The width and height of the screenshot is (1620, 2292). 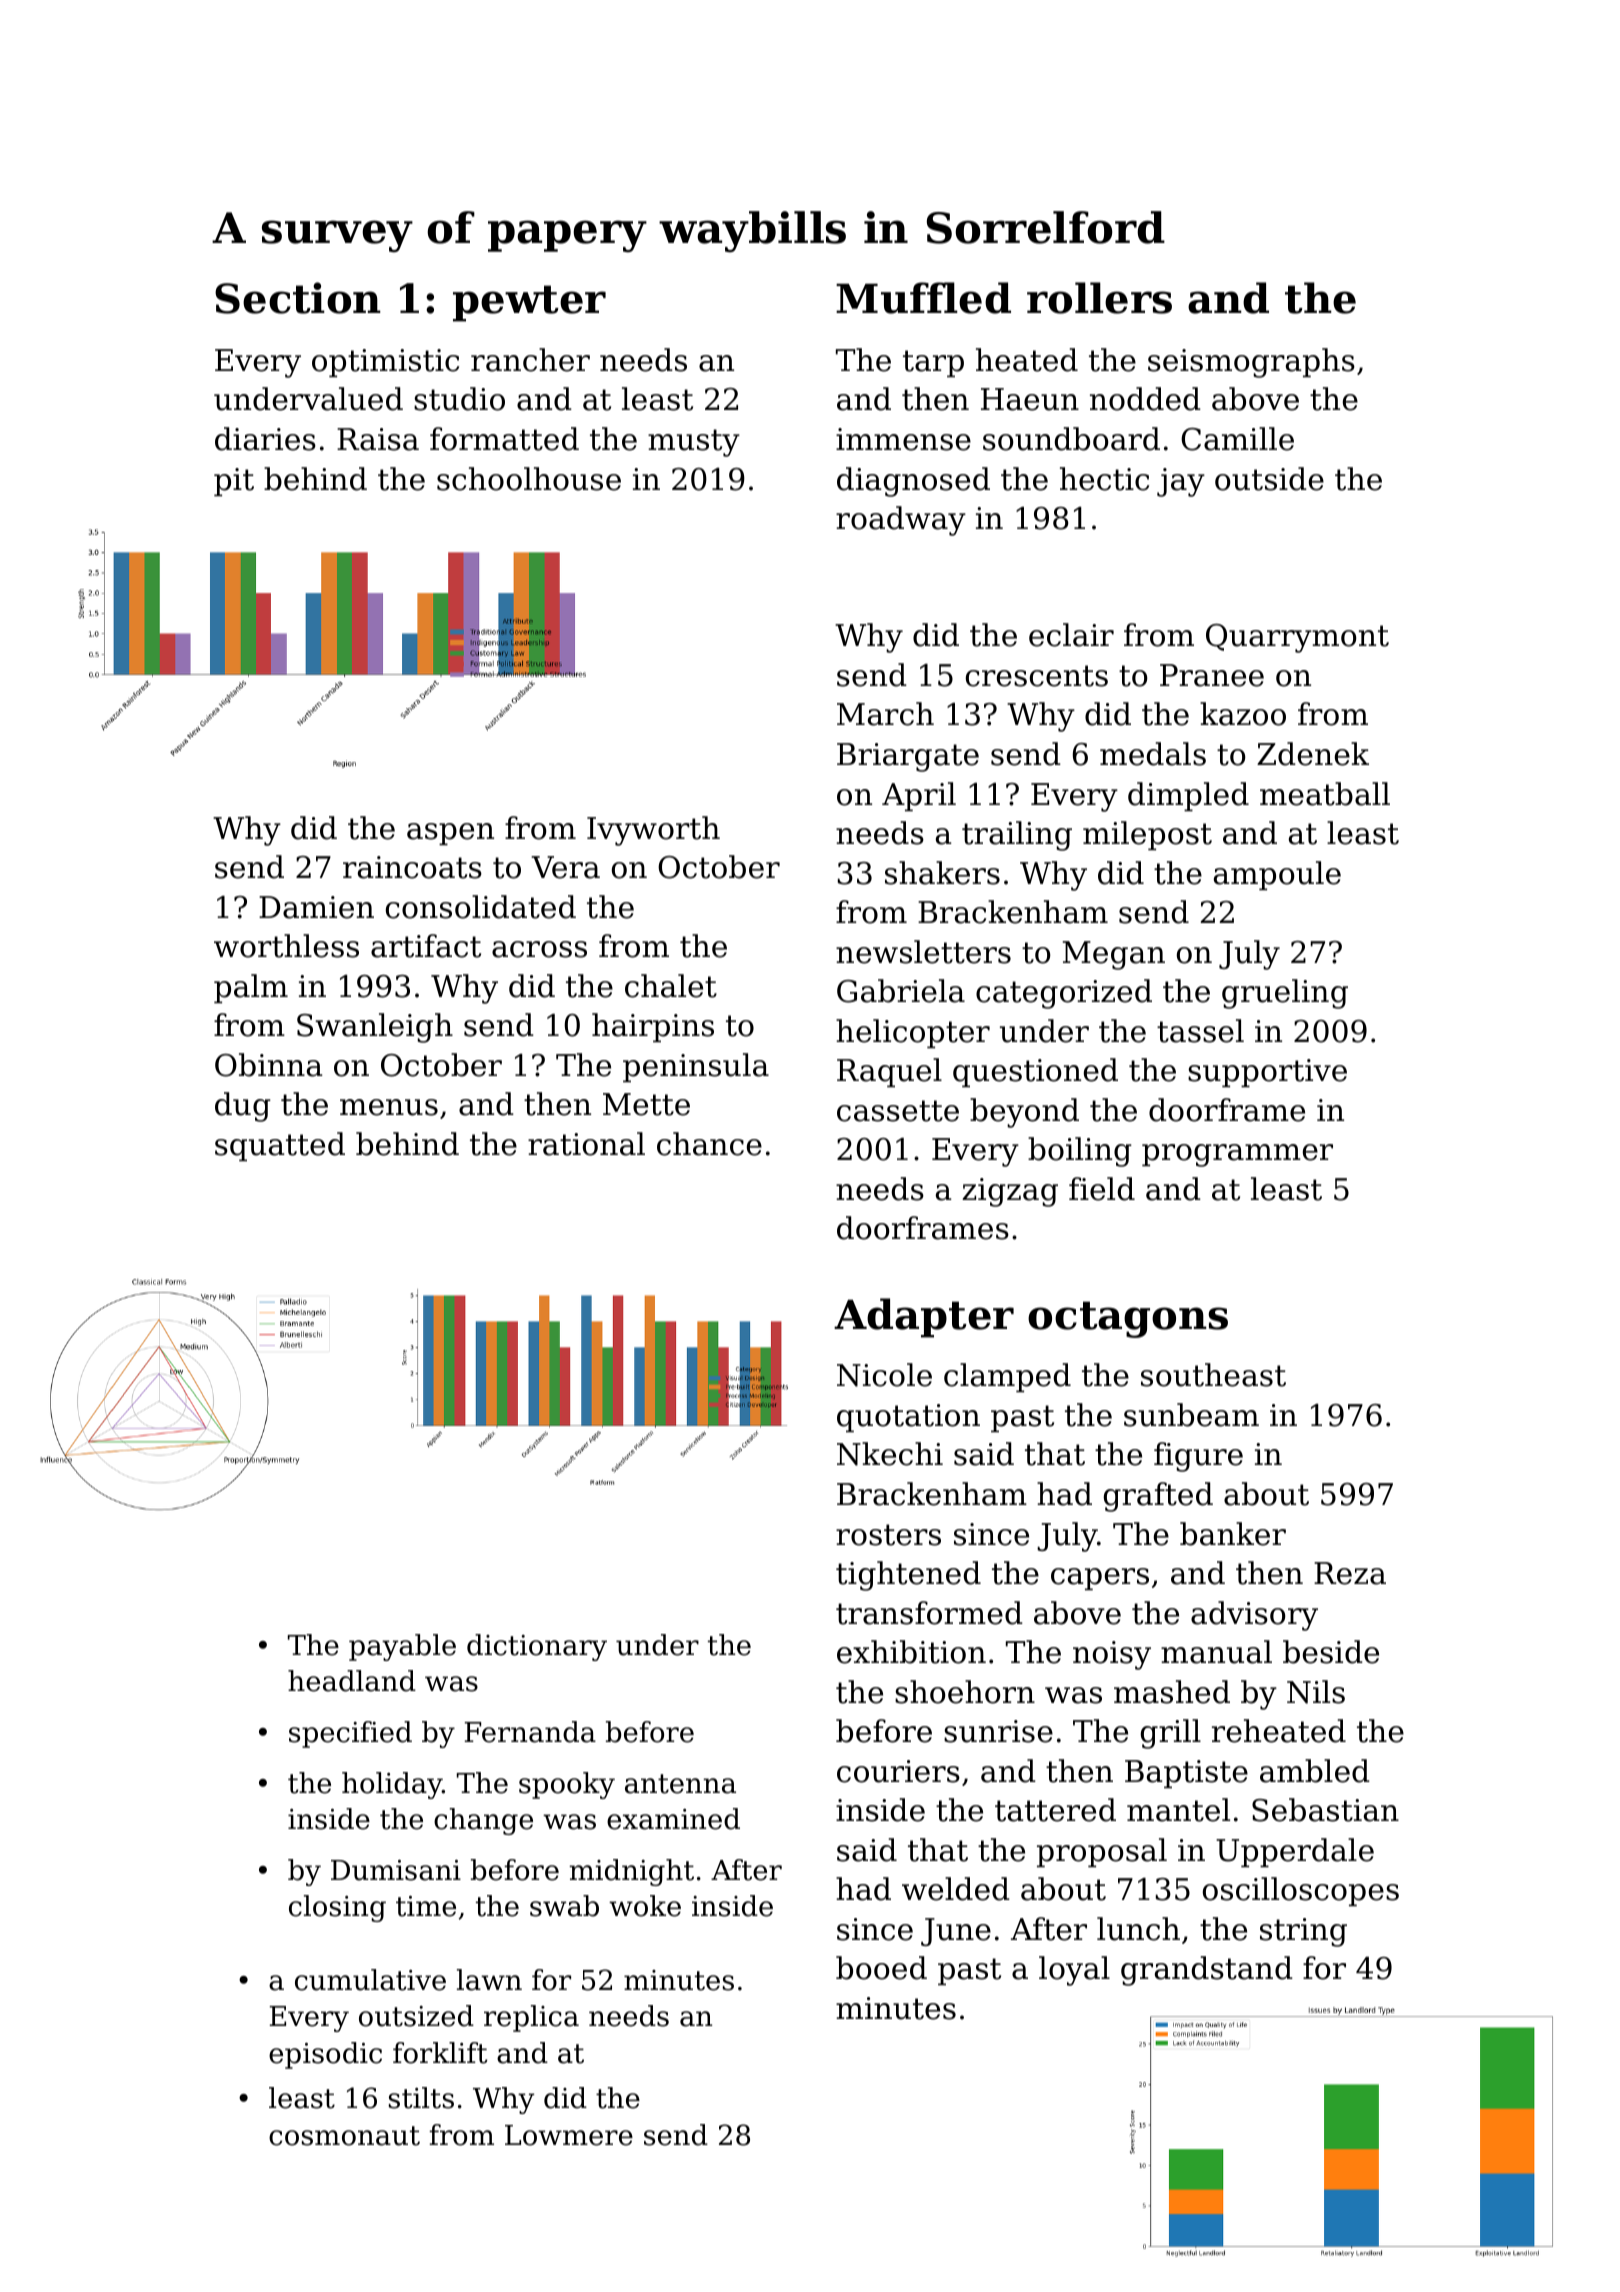 What do you see at coordinates (1277, 875) in the screenshot?
I see `ampoule` at bounding box center [1277, 875].
